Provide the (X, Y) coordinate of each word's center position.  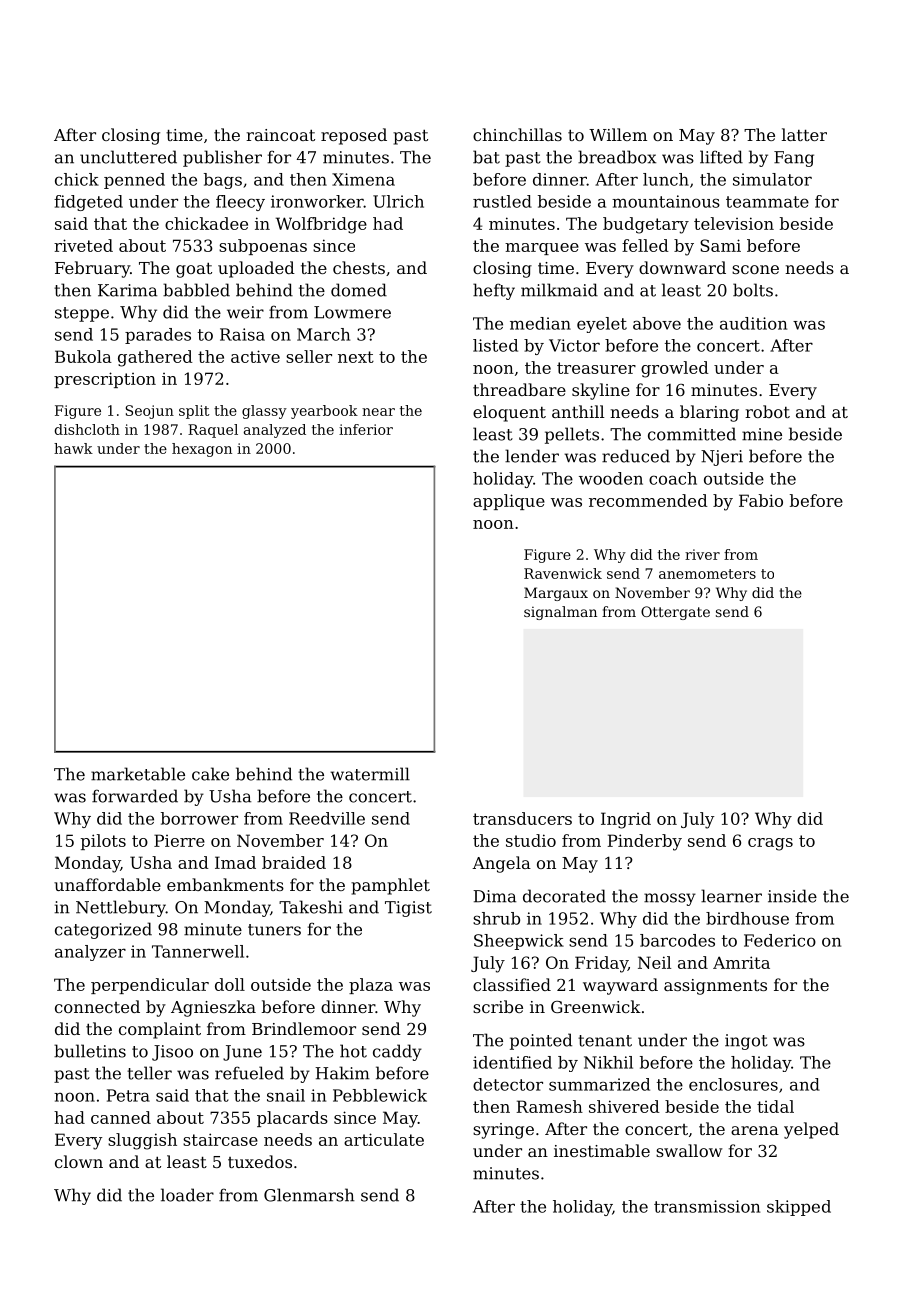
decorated (564, 896)
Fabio (761, 500)
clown (79, 1161)
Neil (654, 962)
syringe (503, 1131)
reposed (354, 136)
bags (223, 181)
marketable (138, 774)
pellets (572, 435)
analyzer (90, 953)
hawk (73, 448)
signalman (560, 613)
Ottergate (675, 613)
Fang (794, 159)
